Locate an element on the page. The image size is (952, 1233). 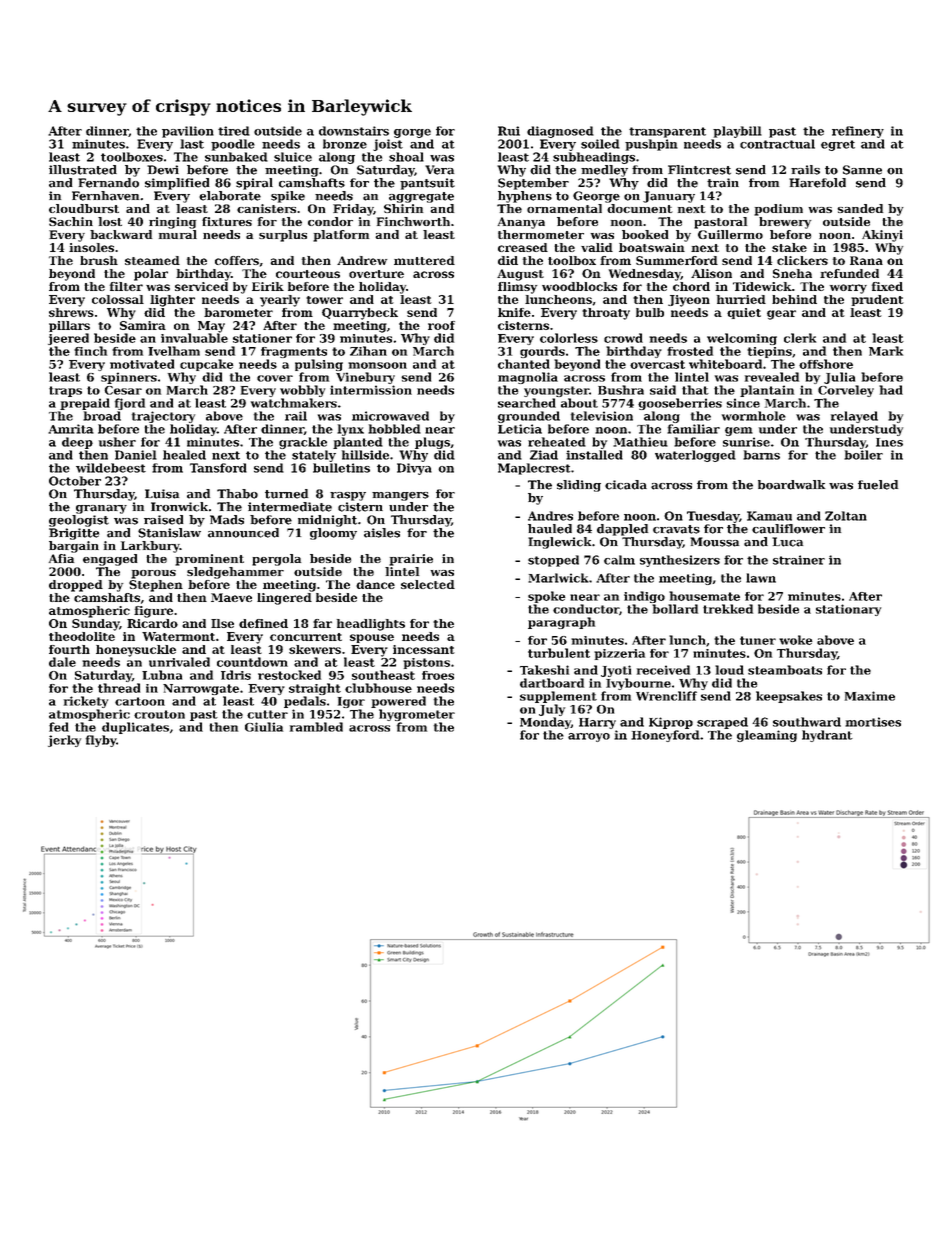
boiler is located at coordinates (863, 455).
